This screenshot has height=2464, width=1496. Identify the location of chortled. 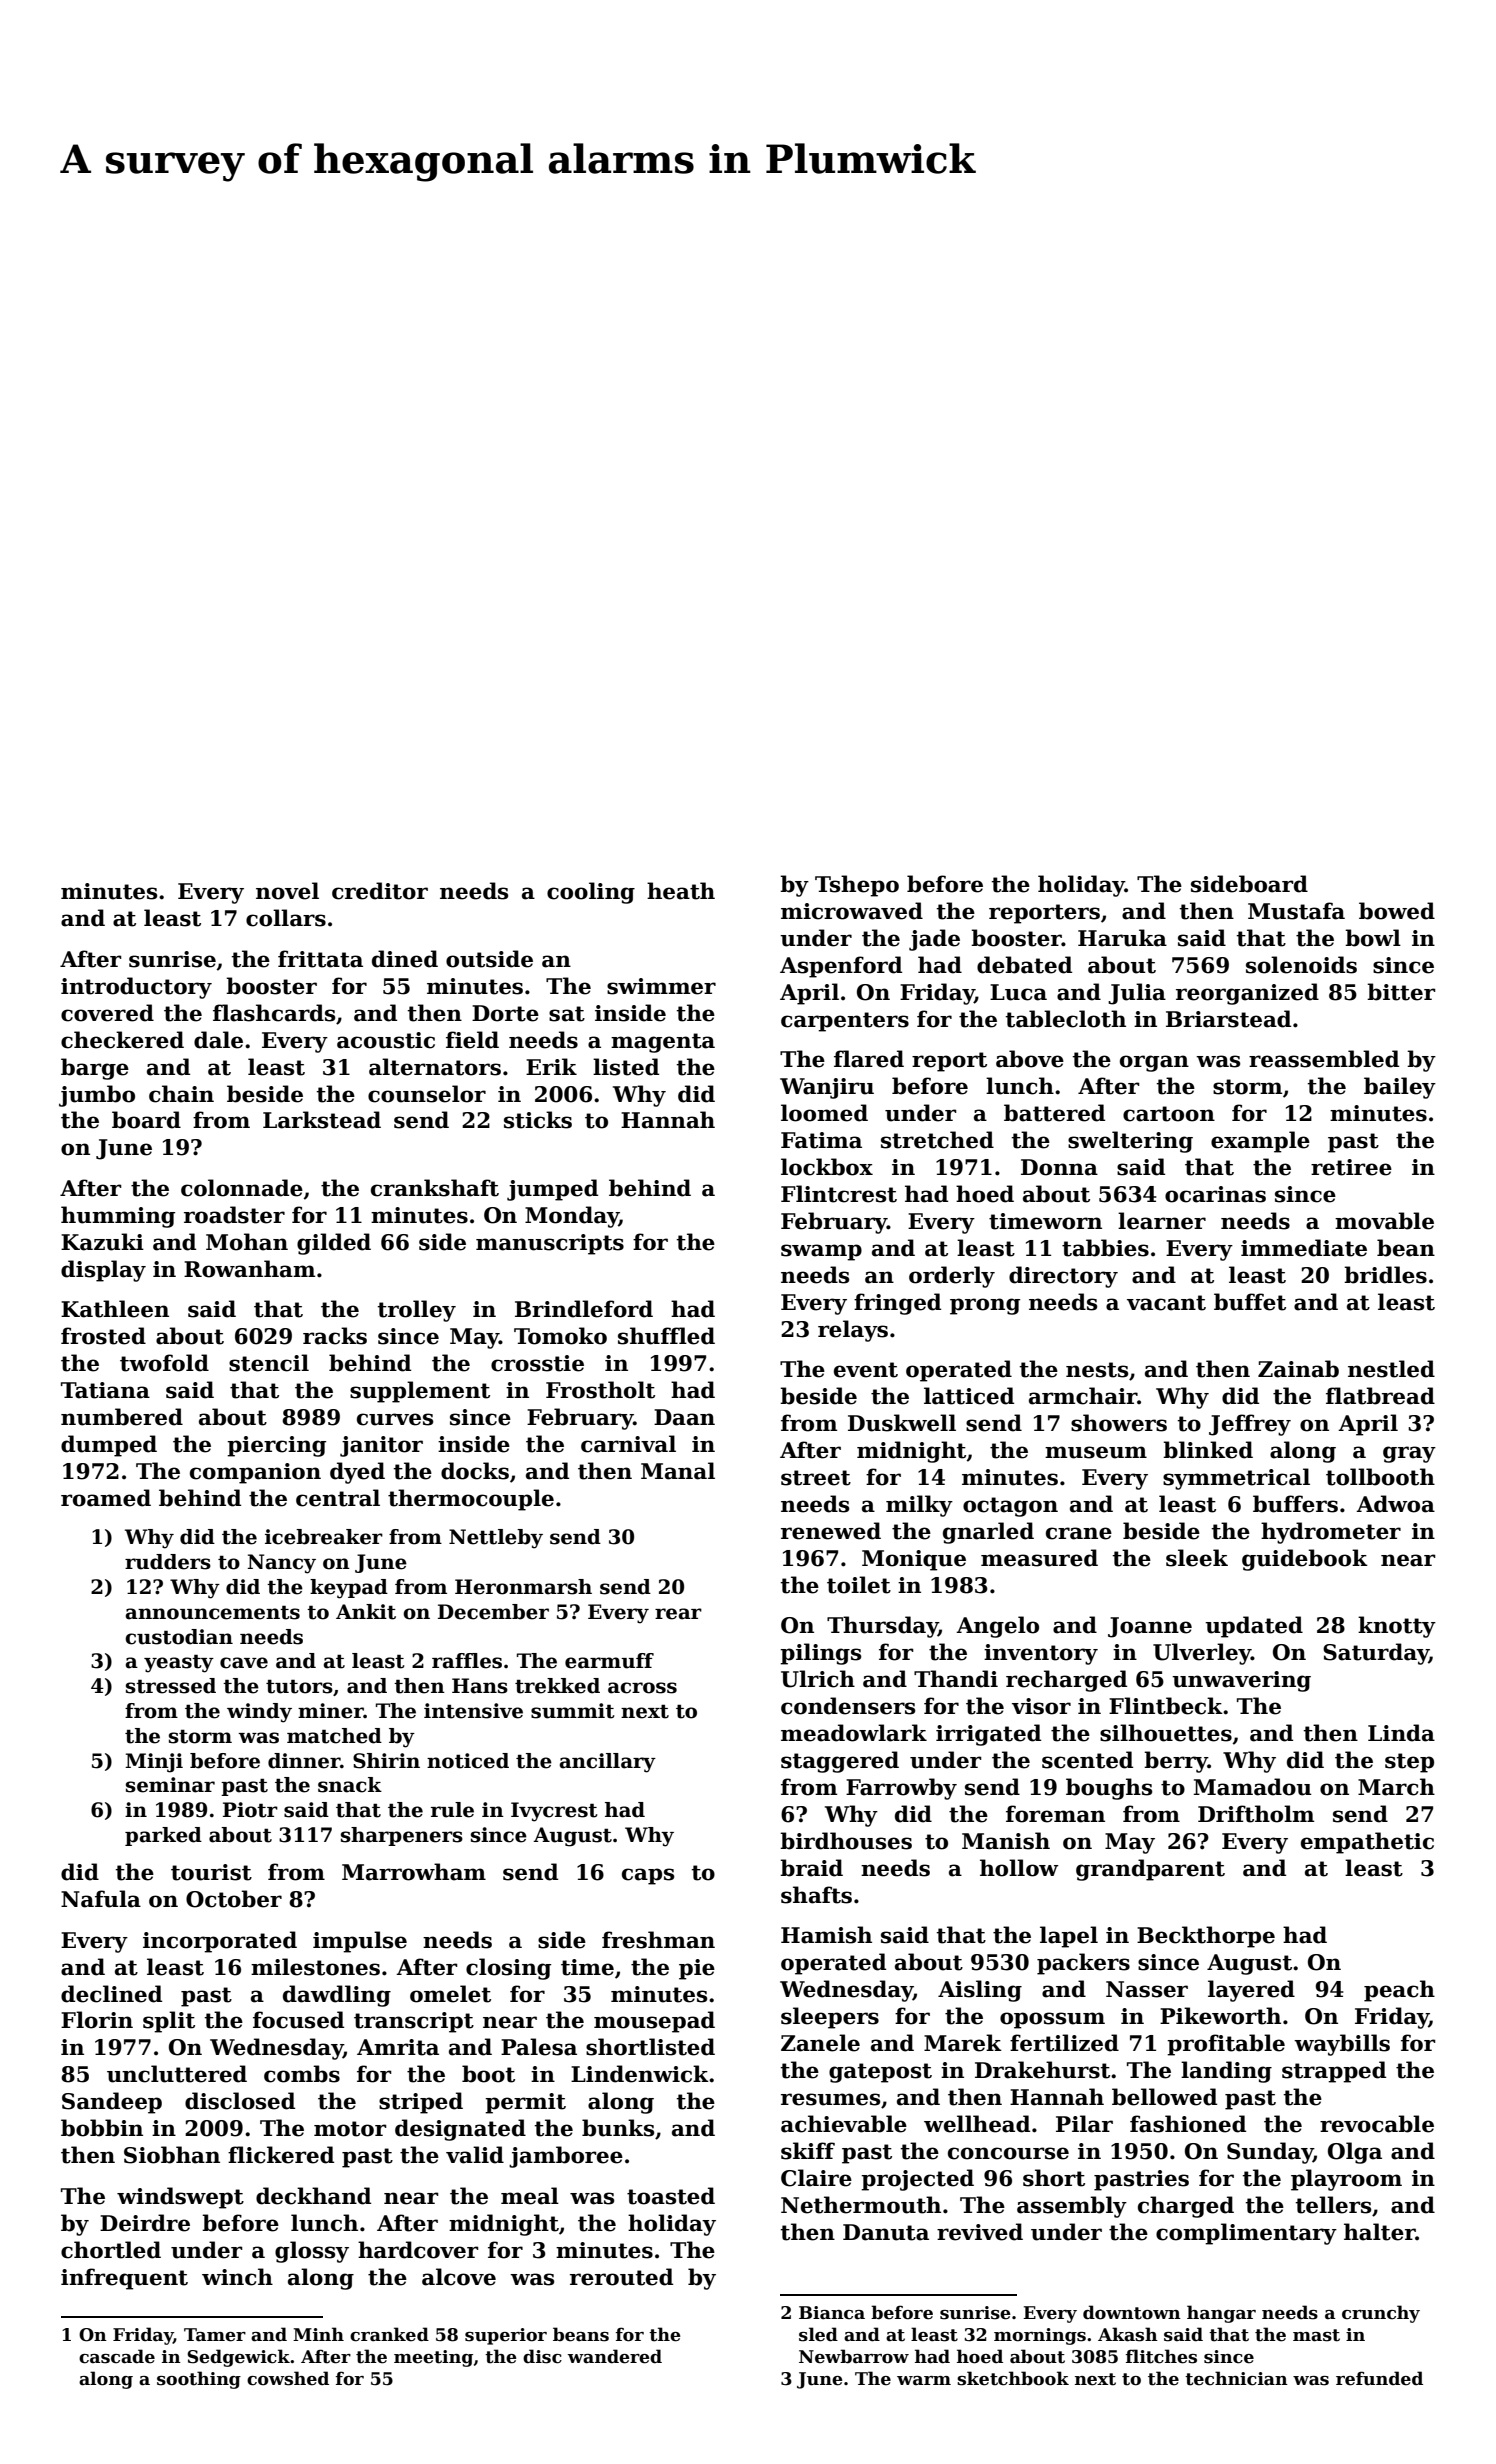
(111, 2250).
